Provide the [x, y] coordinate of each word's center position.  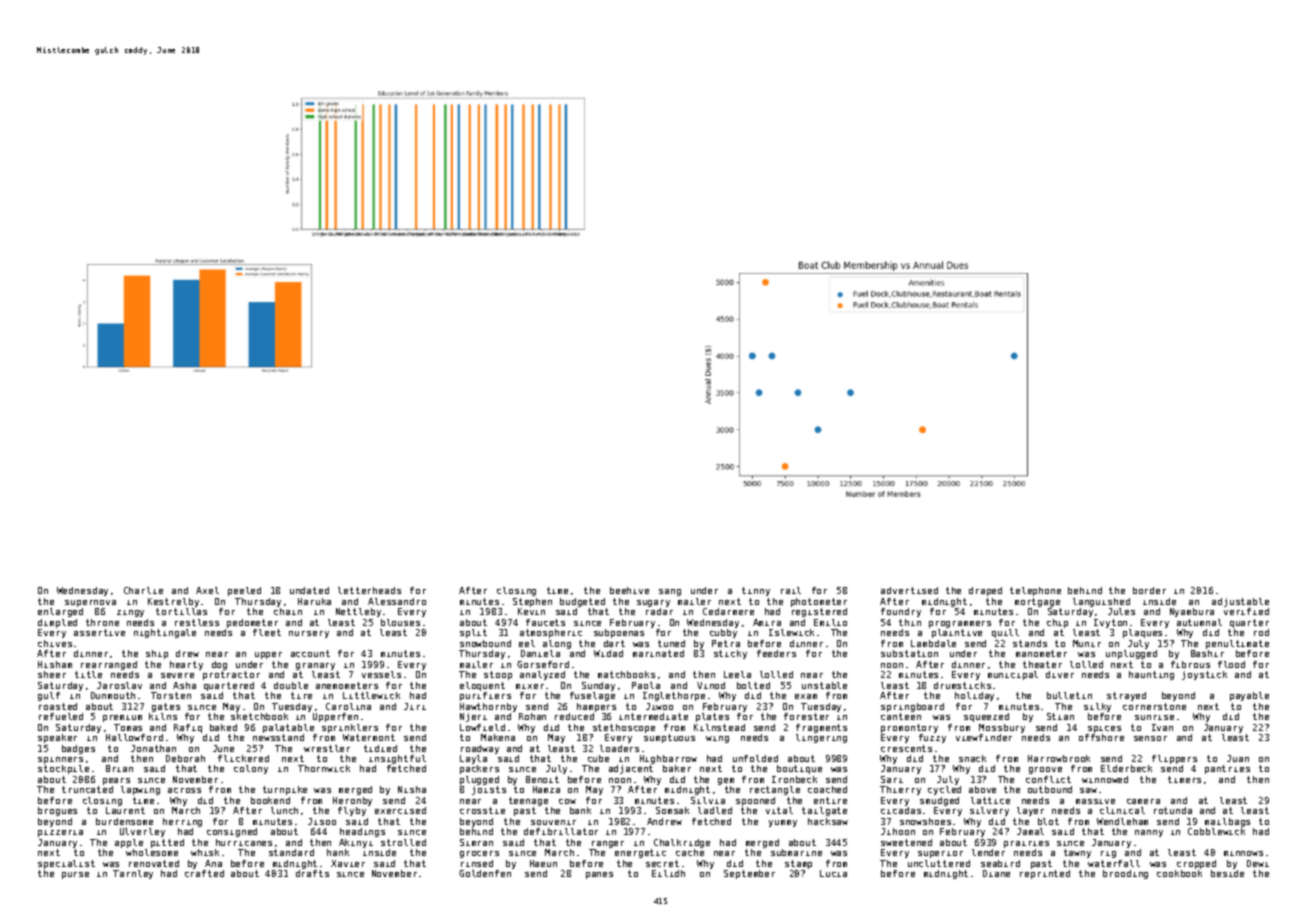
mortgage [1037, 602]
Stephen [532, 602]
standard [291, 852]
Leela [737, 674]
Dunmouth [113, 695]
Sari [892, 779]
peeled [244, 591]
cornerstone [1154, 706]
